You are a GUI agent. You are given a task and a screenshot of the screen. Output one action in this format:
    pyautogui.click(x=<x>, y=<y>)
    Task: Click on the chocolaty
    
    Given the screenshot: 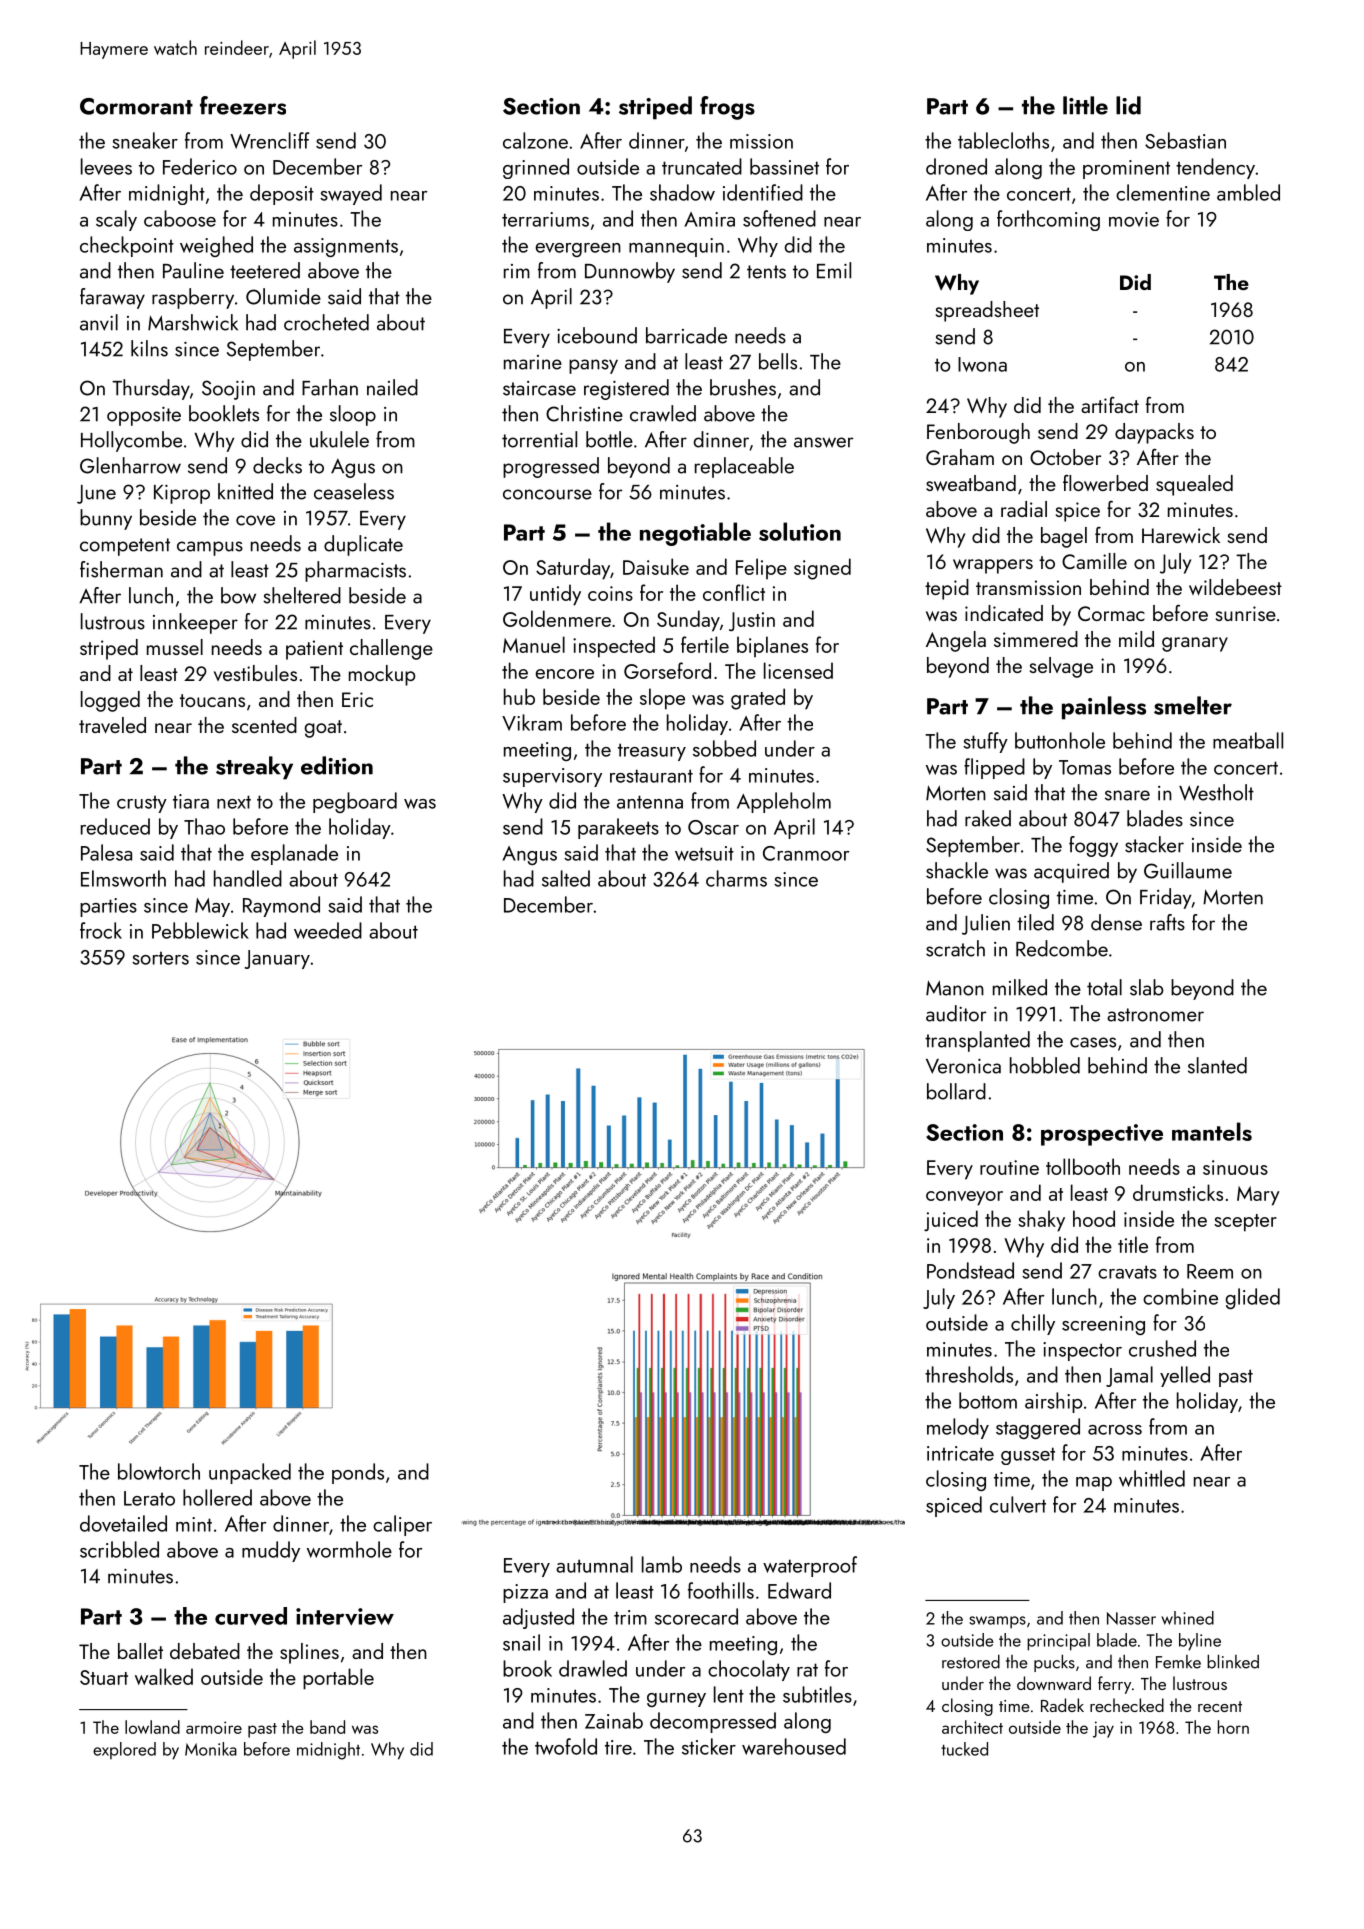 What is the action you would take?
    pyautogui.click(x=749, y=1670)
